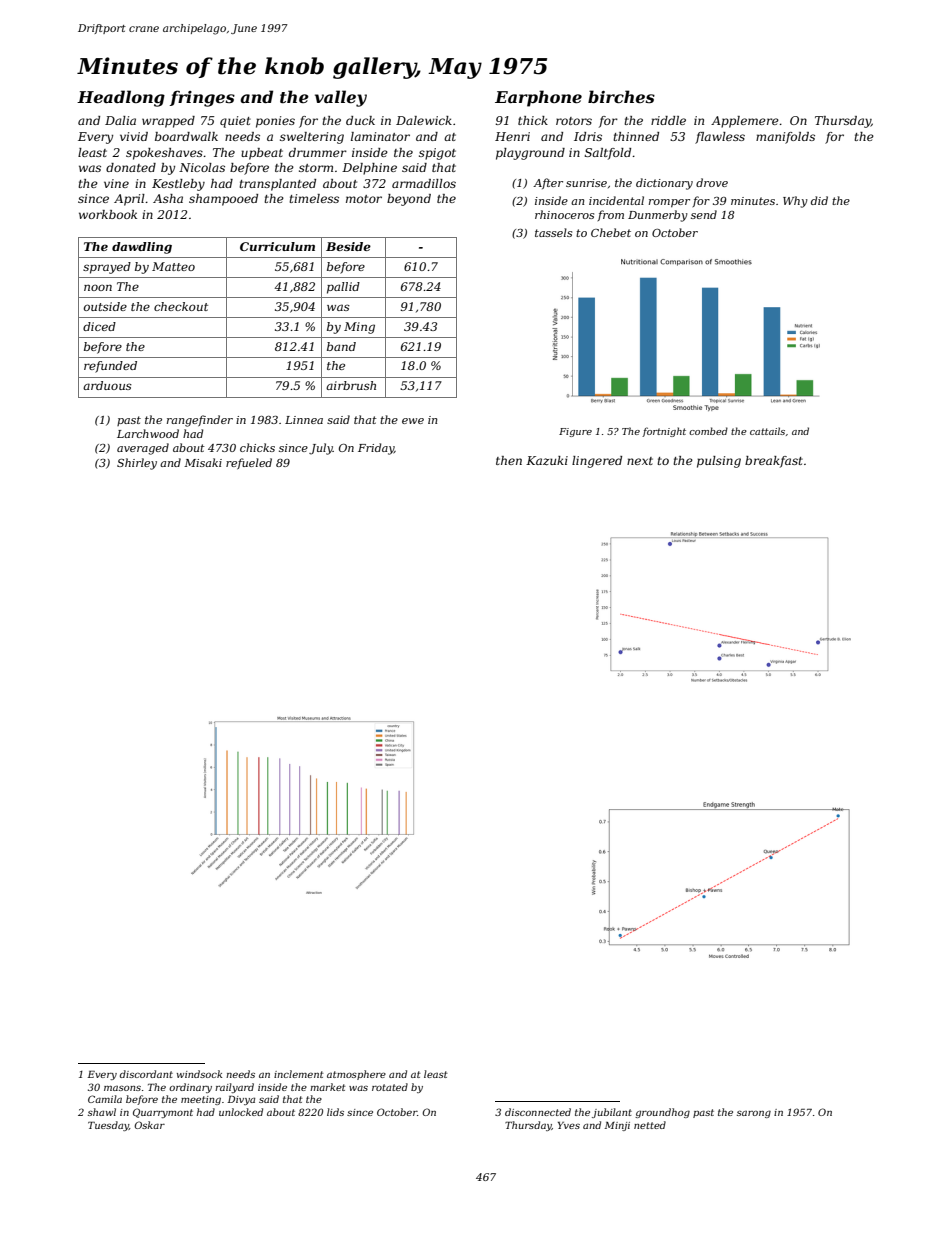 The height and width of the screenshot is (1233, 952). Describe the element at coordinates (137, 464) in the screenshot. I see `Shirley` at that location.
